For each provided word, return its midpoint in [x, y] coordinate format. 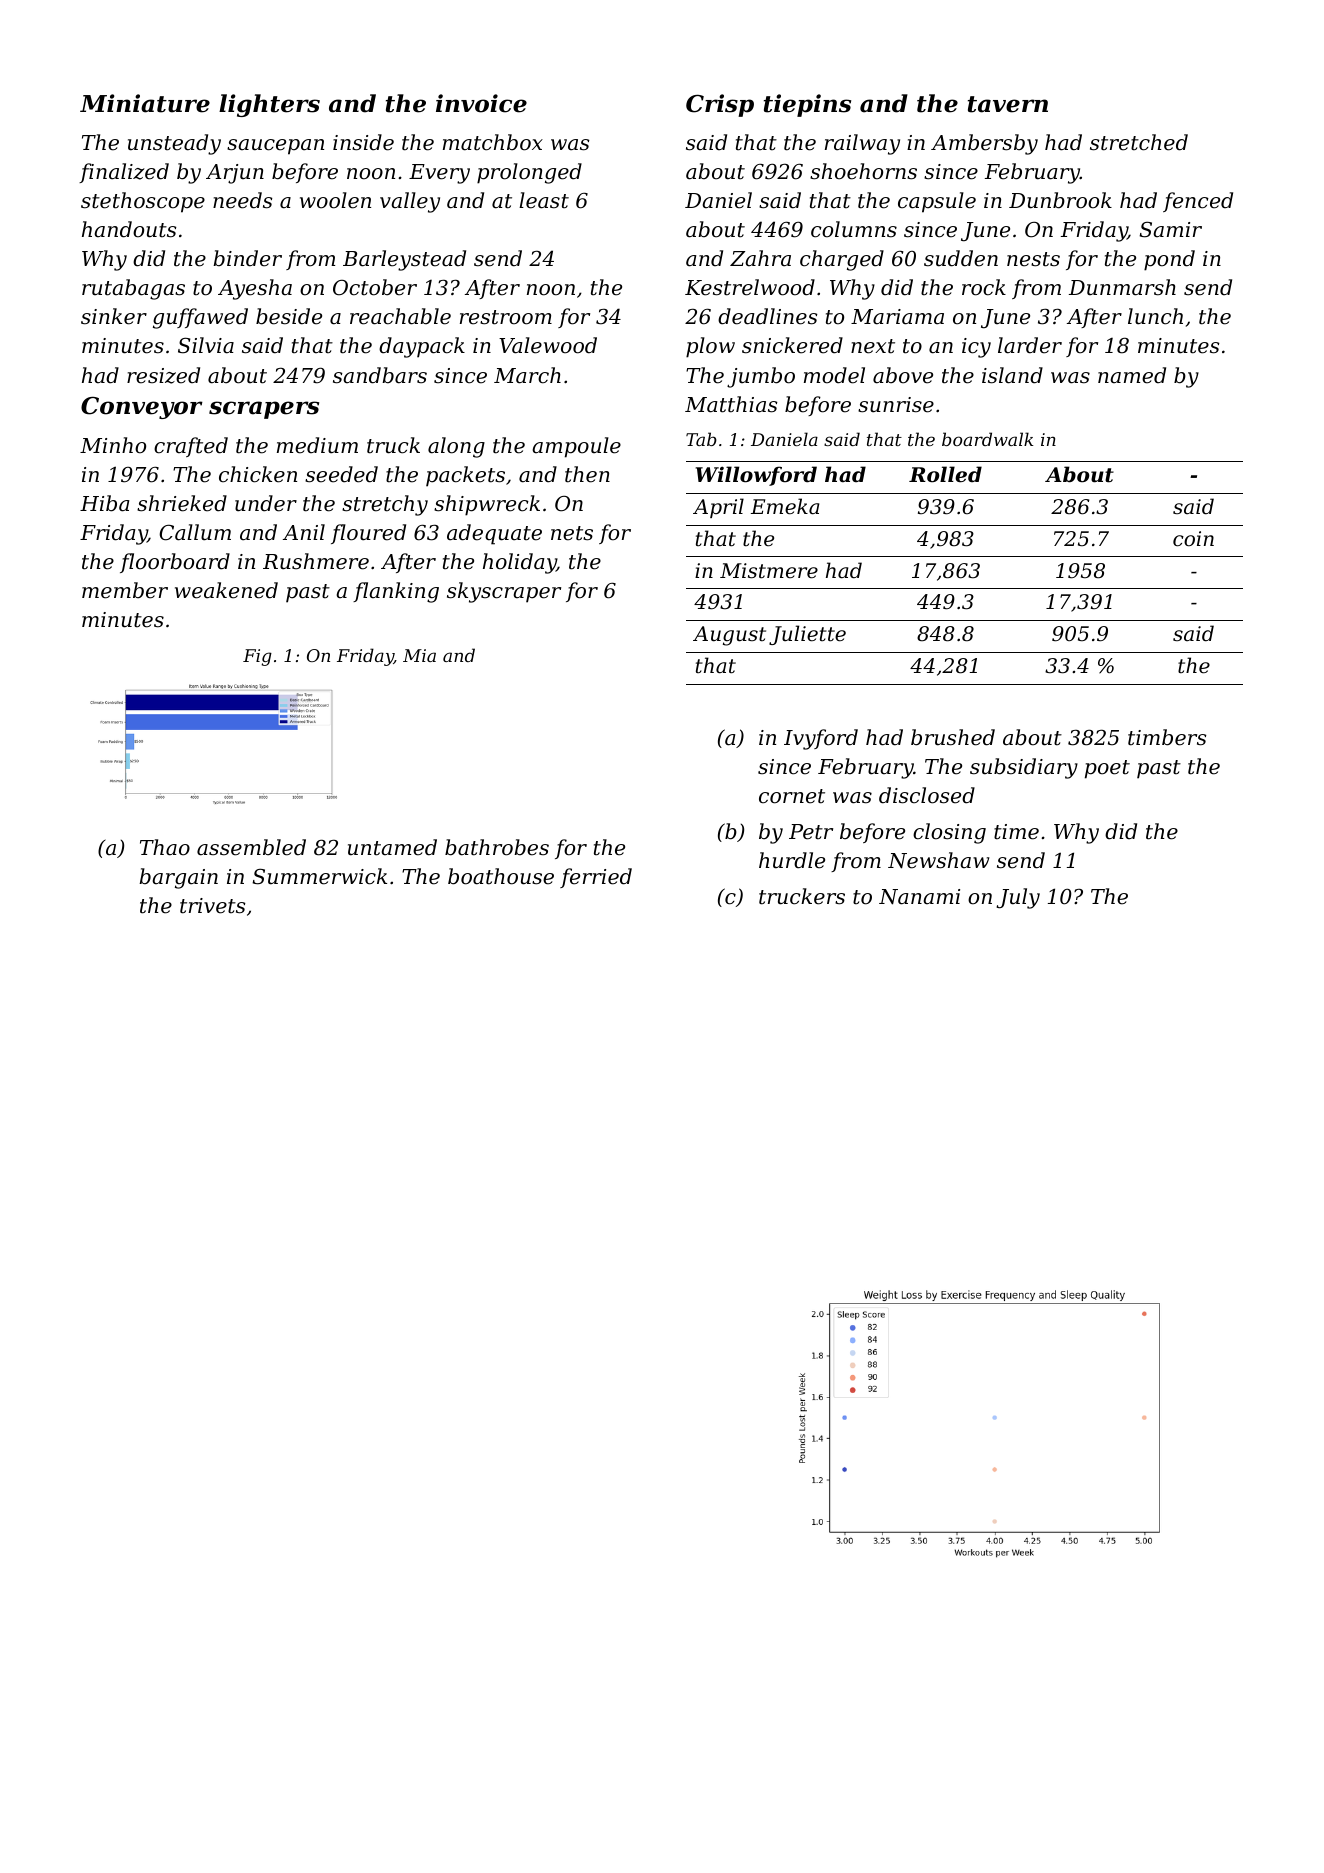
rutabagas [133, 289]
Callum [195, 532]
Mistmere [769, 571]
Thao [165, 847]
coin [1193, 539]
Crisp [720, 105]
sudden [961, 258]
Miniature [145, 103]
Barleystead [404, 260]
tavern [1008, 104]
